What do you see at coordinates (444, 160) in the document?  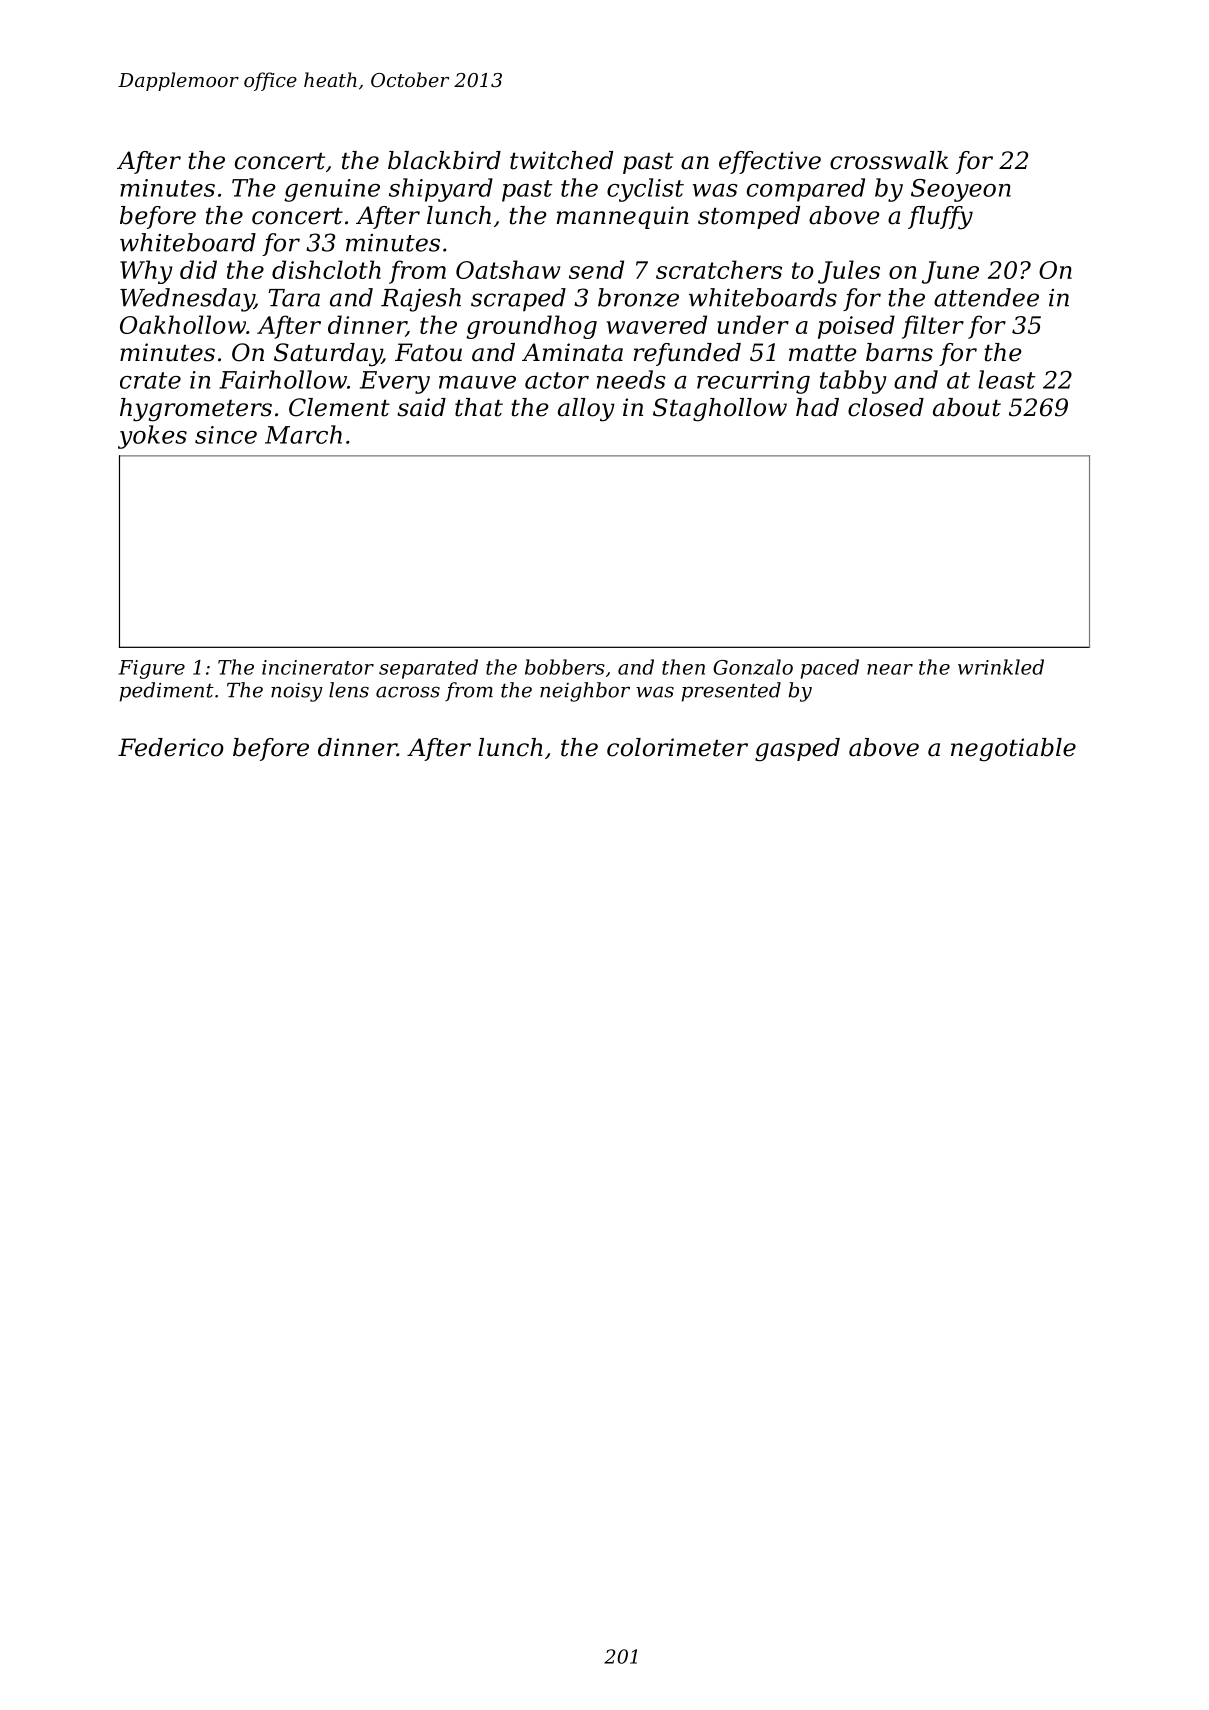 I see `blackbird` at bounding box center [444, 160].
